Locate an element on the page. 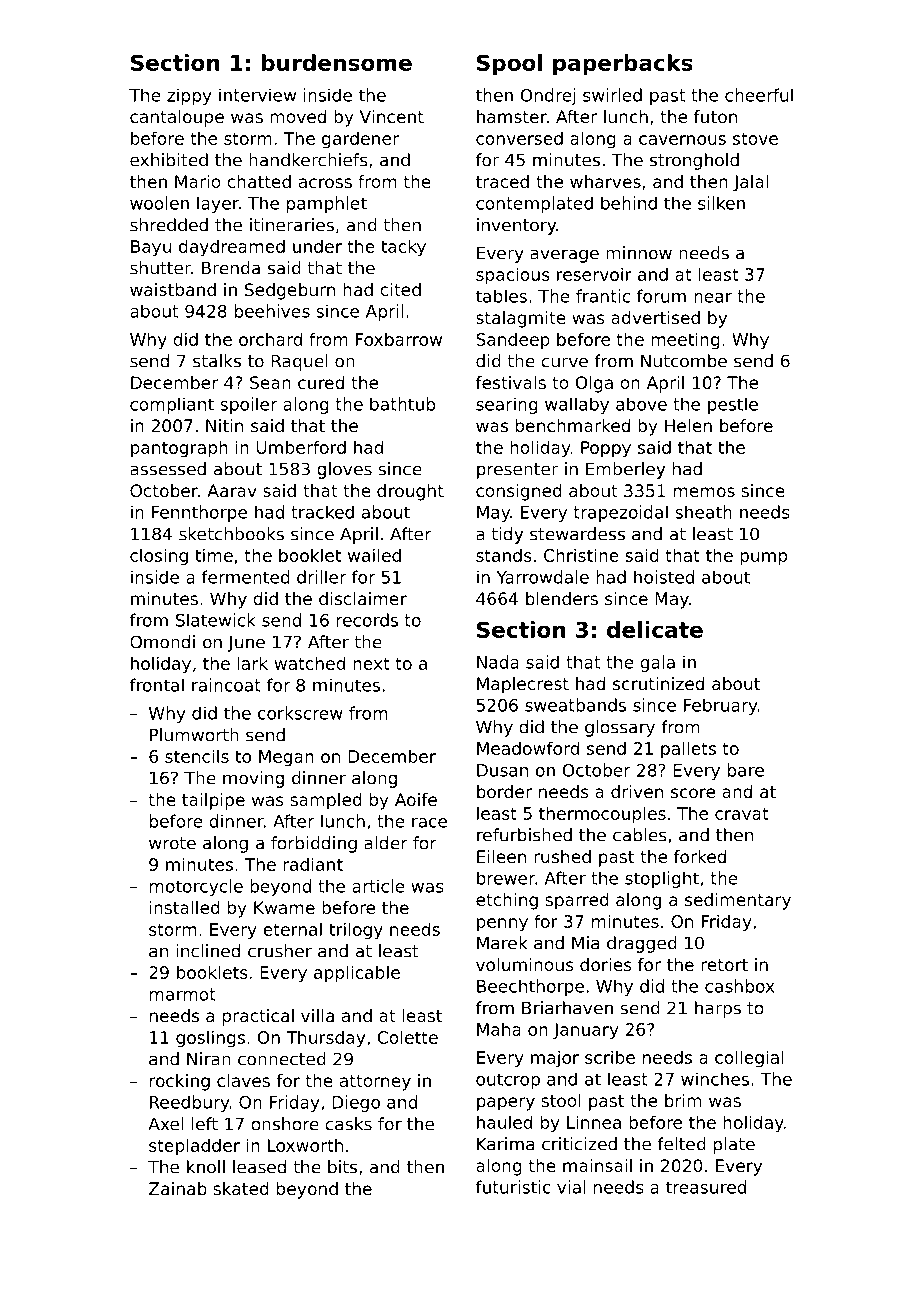 Image resolution: width=924 pixels, height=1314 pixels. pump is located at coordinates (763, 559).
